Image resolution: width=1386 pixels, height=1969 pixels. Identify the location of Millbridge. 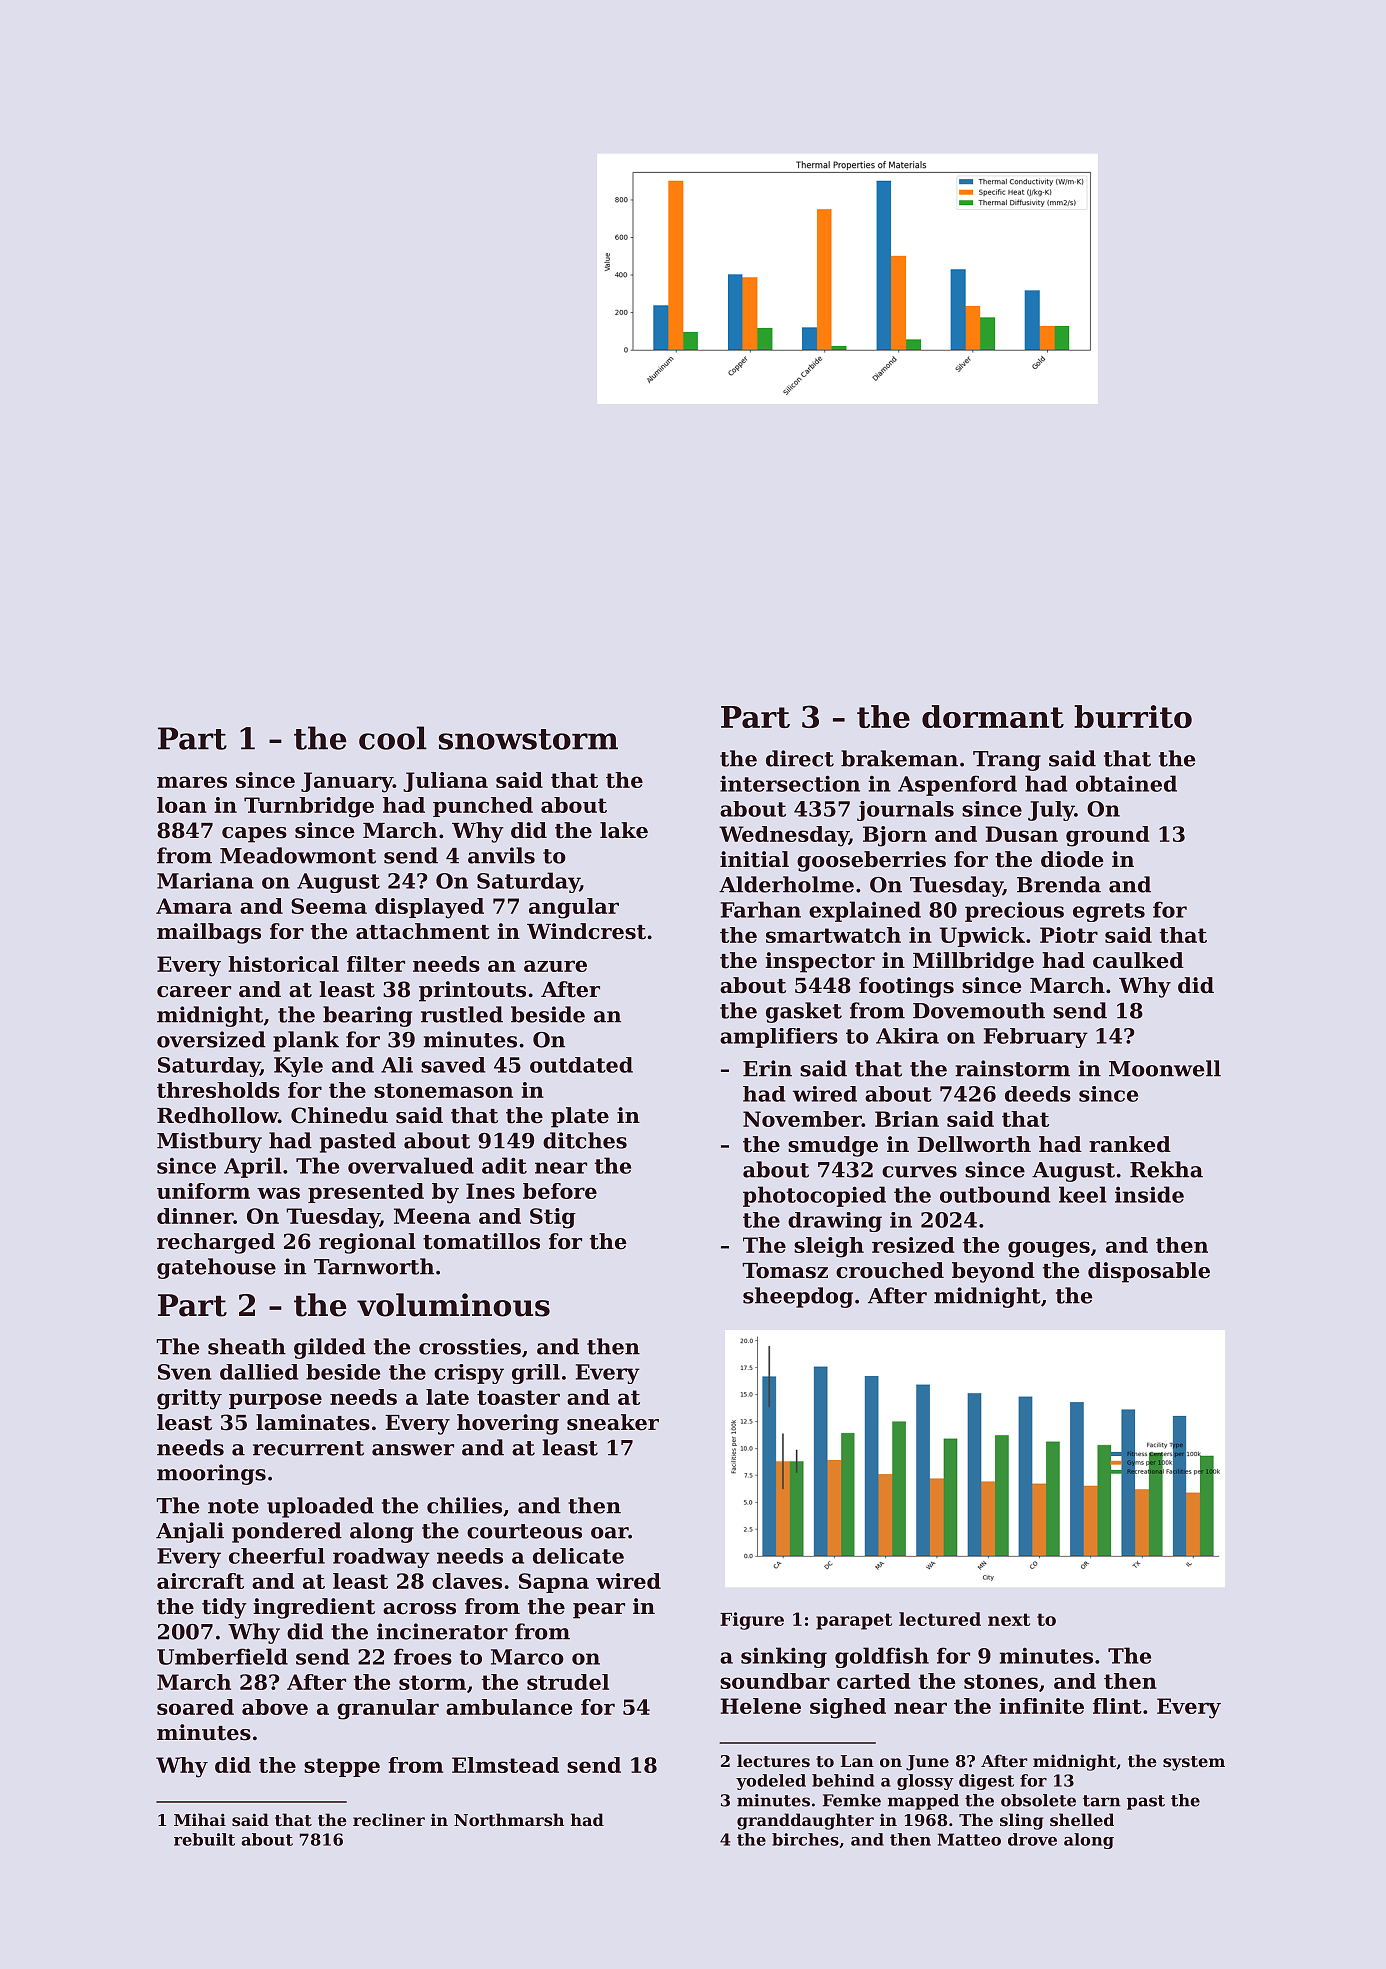
(973, 962).
